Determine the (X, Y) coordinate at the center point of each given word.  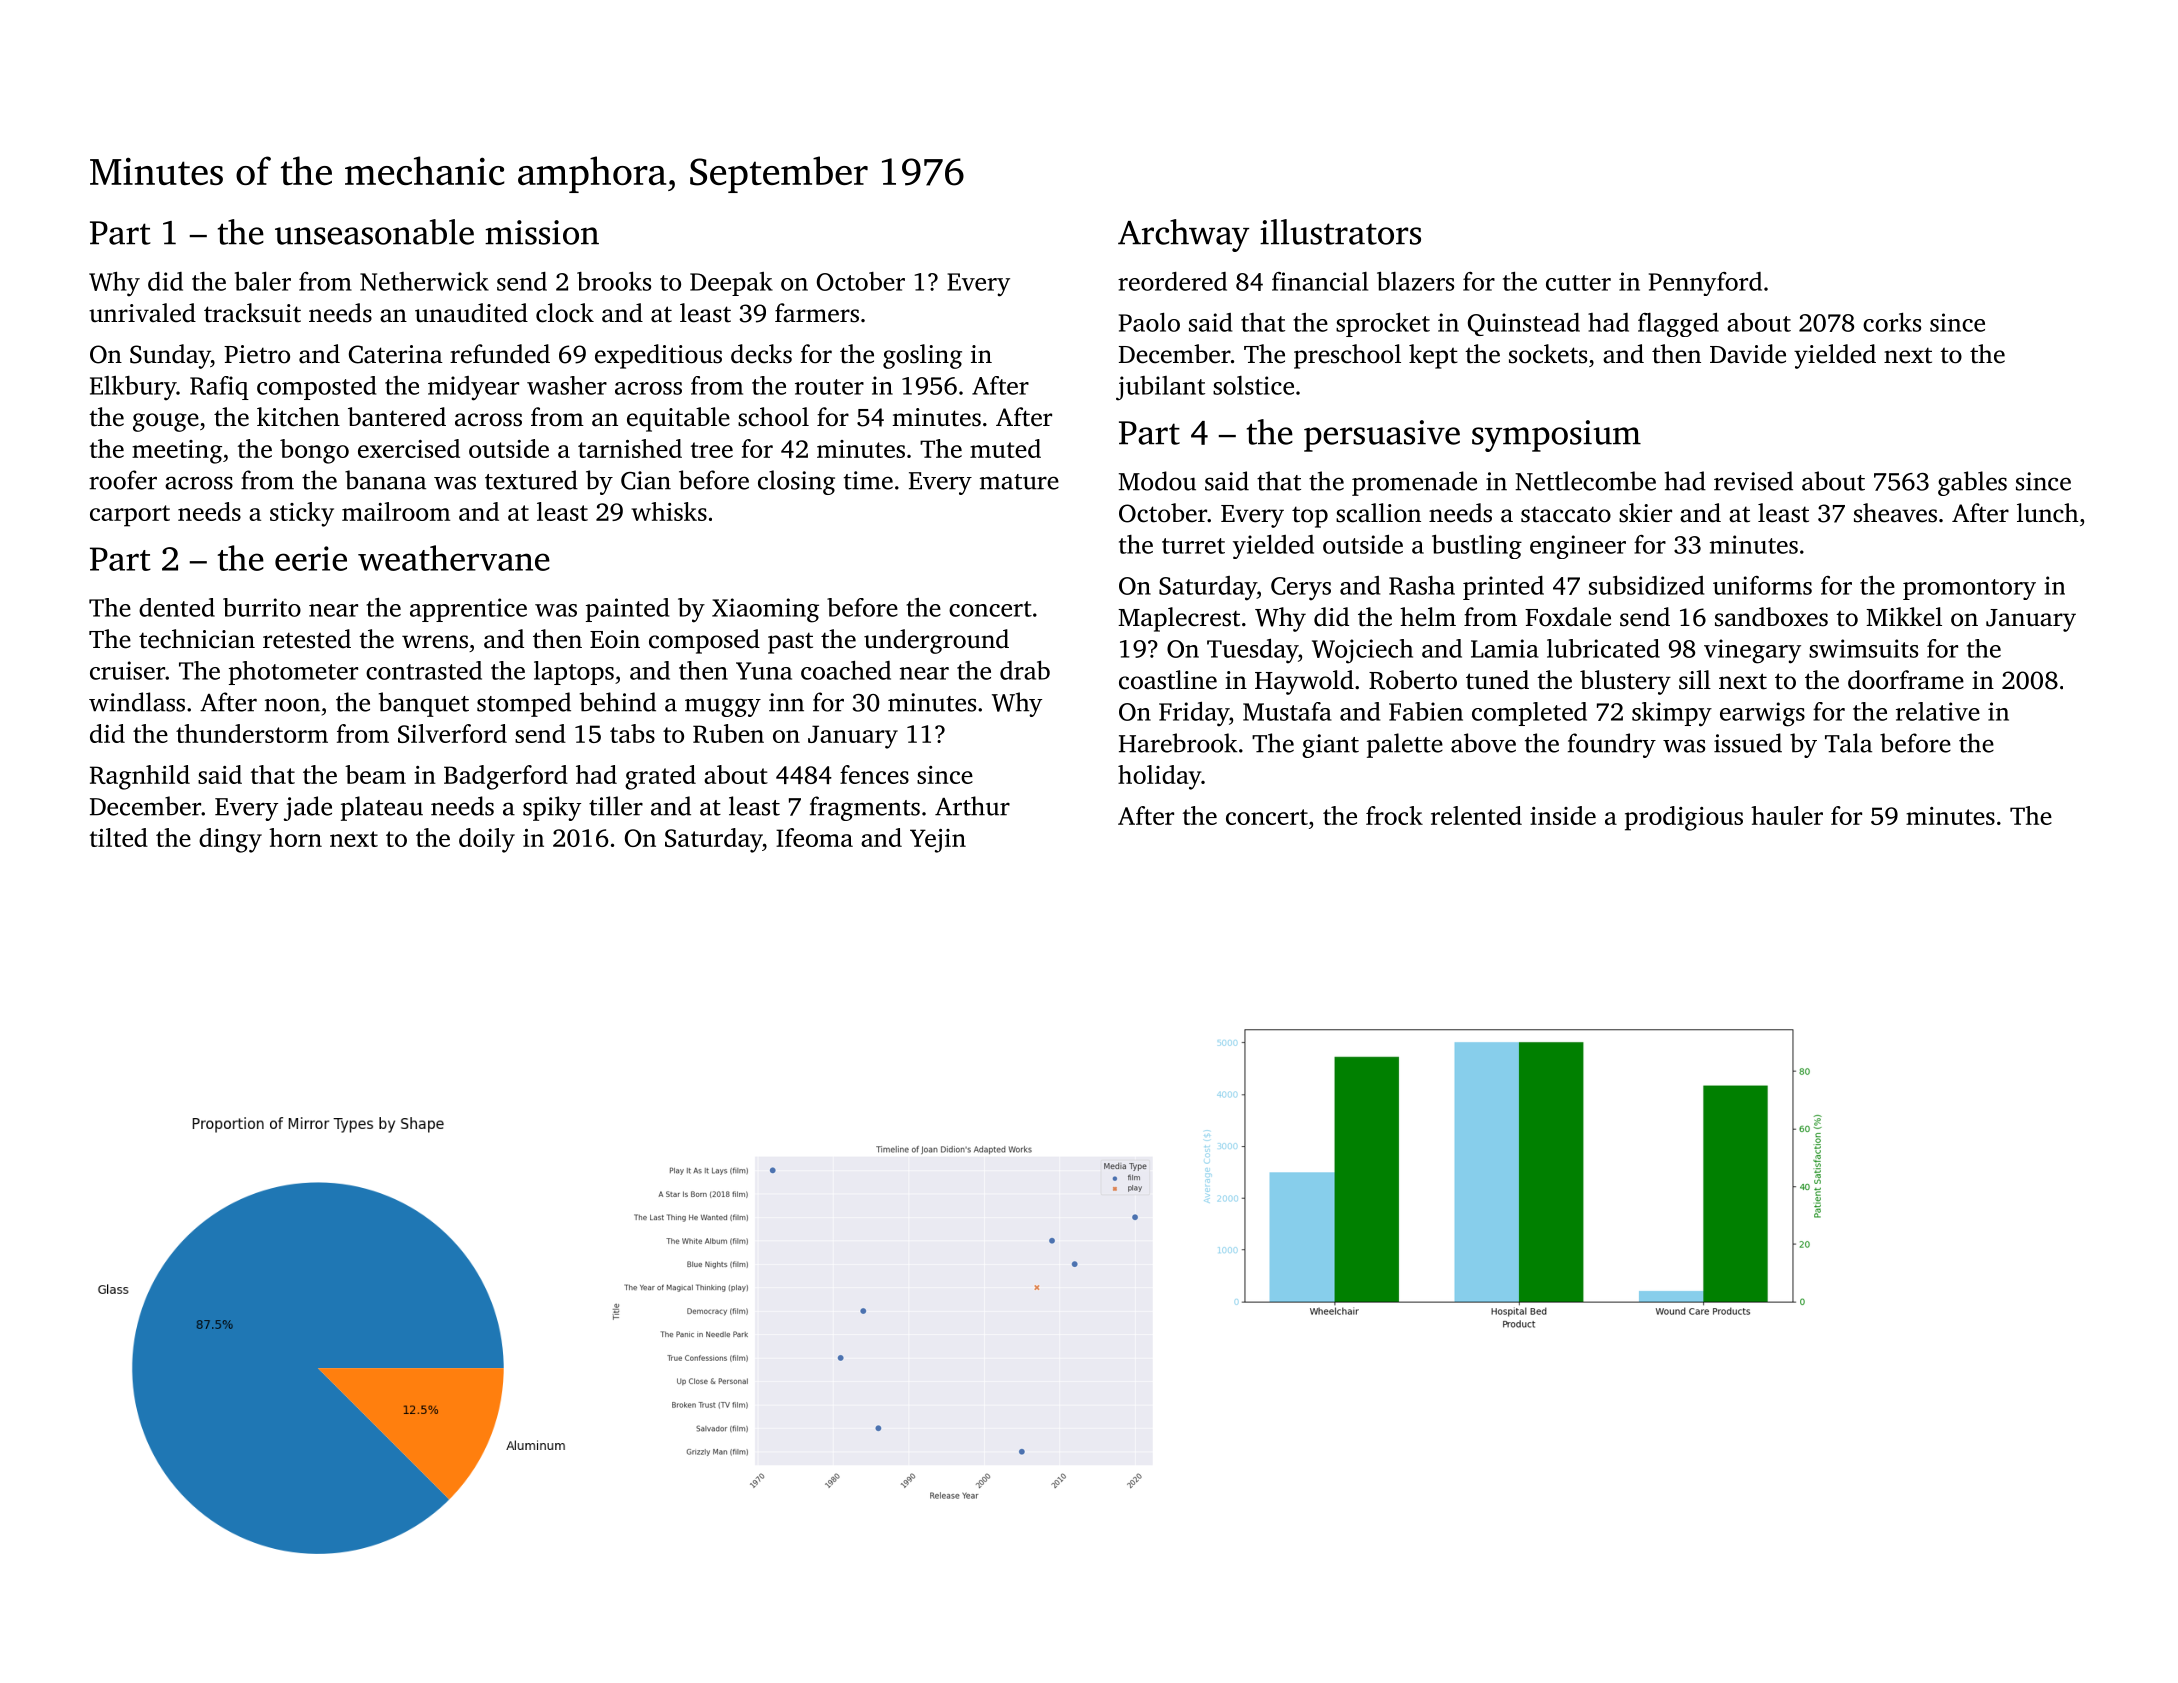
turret (1193, 546)
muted (1005, 448)
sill (1695, 680)
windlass (137, 702)
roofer (123, 480)
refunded (500, 354)
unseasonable (374, 232)
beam (375, 774)
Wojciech (1362, 651)
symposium (1556, 436)
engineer (1578, 547)
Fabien (1426, 711)
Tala (1848, 743)
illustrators (1340, 232)
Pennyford (1705, 284)
